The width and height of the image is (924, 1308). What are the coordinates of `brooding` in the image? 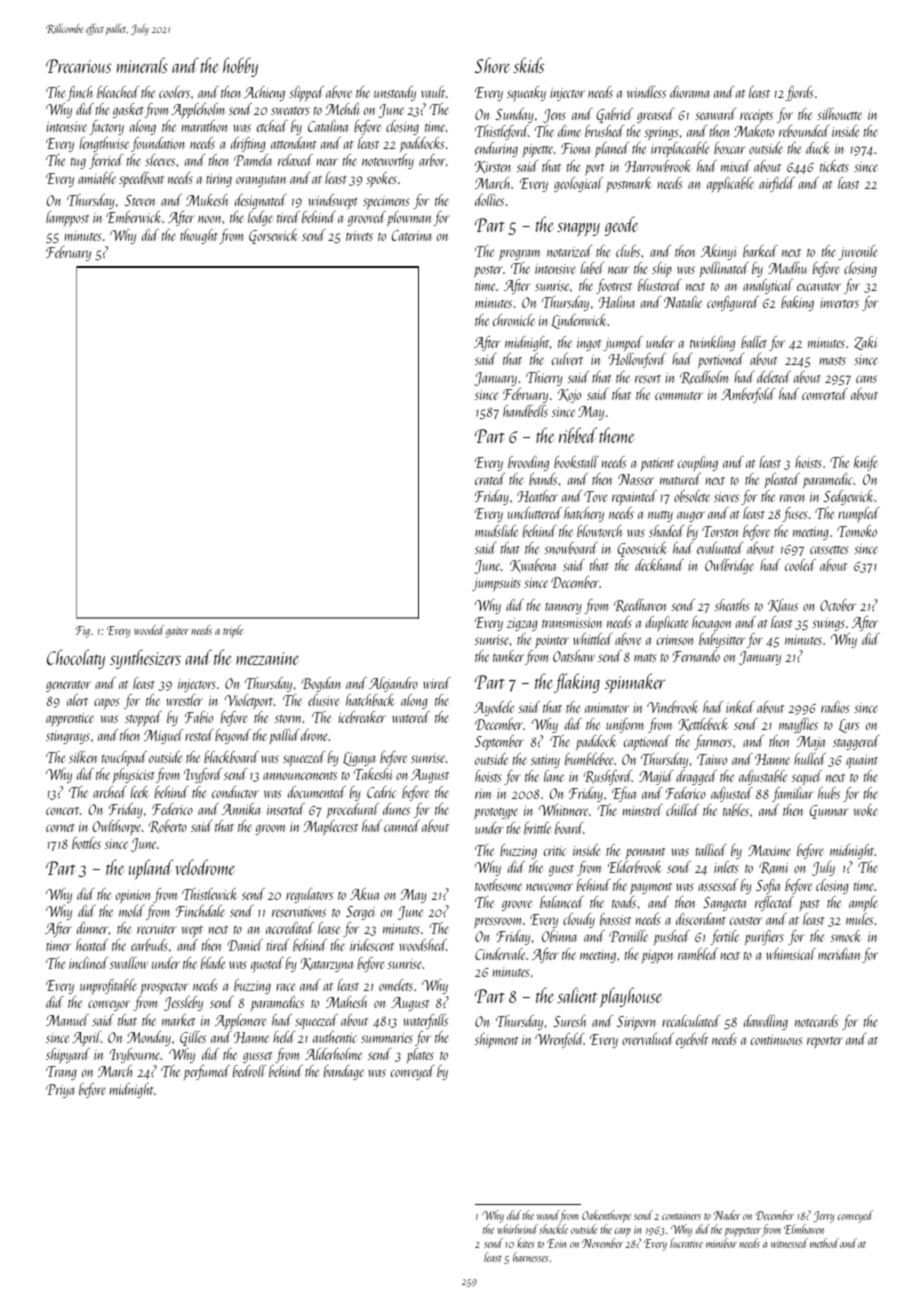 It's located at (528, 463).
